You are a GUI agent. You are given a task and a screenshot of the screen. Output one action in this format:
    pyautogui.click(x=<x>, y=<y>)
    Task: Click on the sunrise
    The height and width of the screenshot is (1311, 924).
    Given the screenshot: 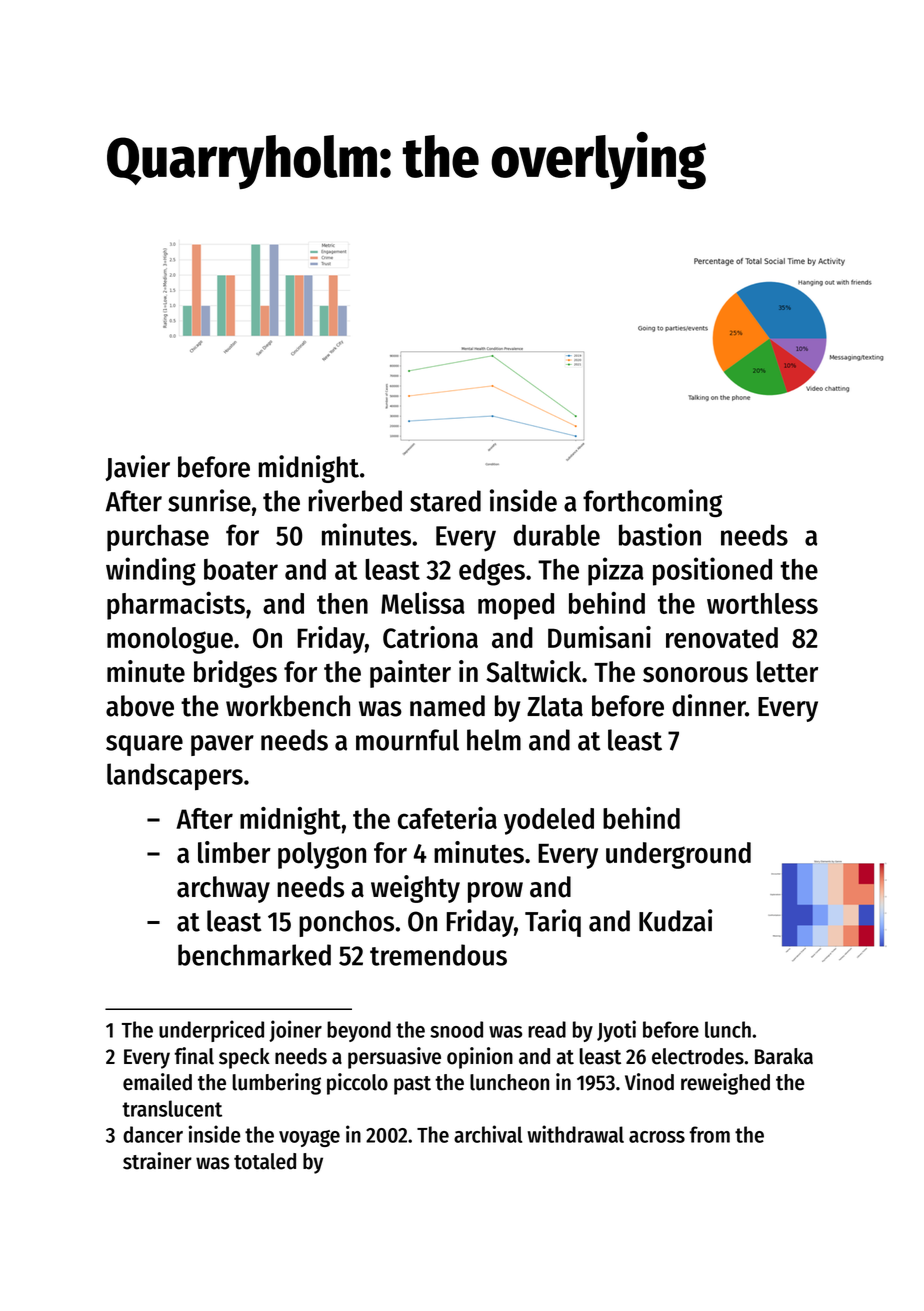 What is the action you would take?
    pyautogui.click(x=209, y=500)
